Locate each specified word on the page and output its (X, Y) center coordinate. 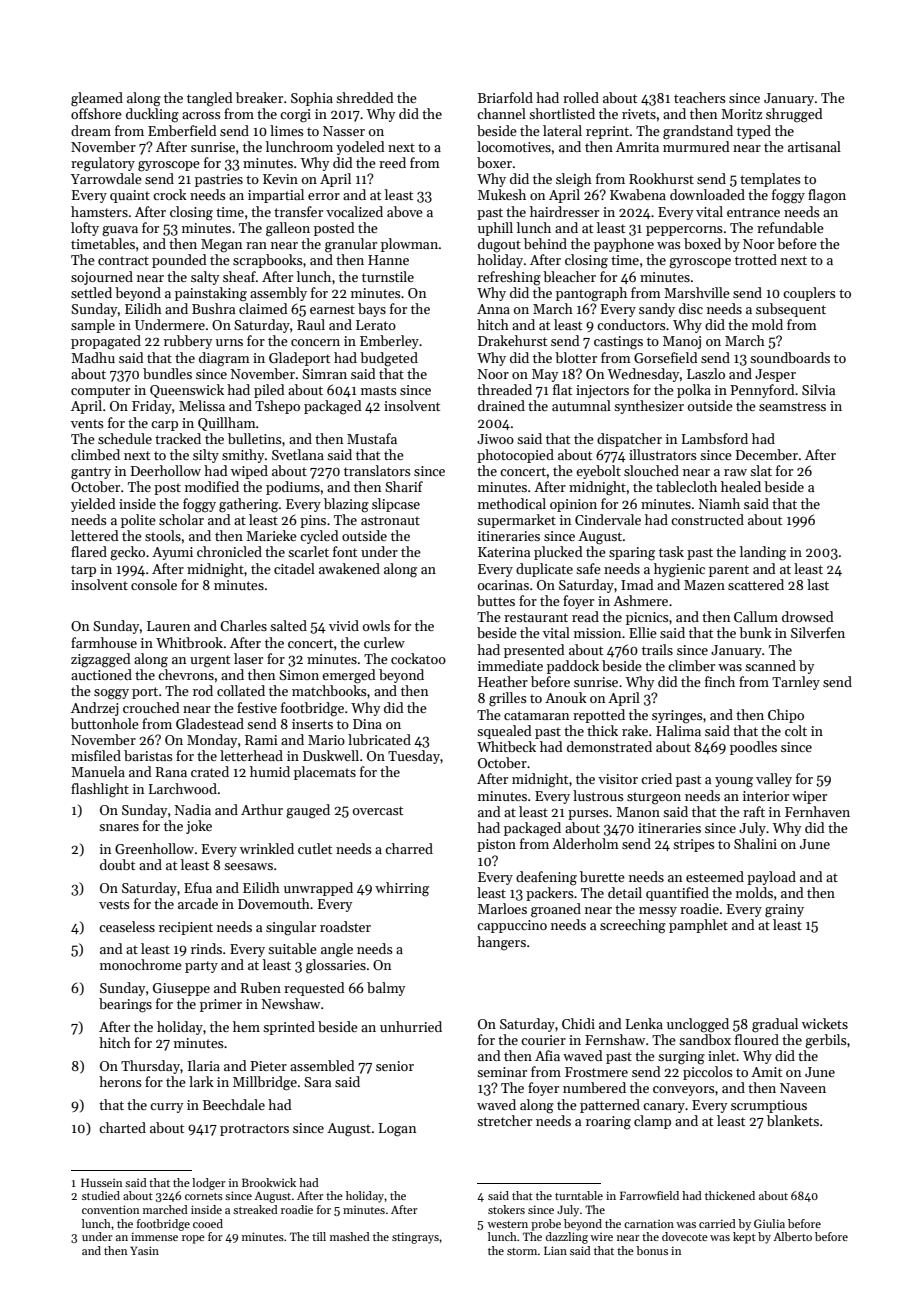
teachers (700, 97)
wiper (809, 797)
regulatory (103, 164)
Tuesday (414, 757)
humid (270, 771)
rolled (581, 97)
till (319, 1236)
